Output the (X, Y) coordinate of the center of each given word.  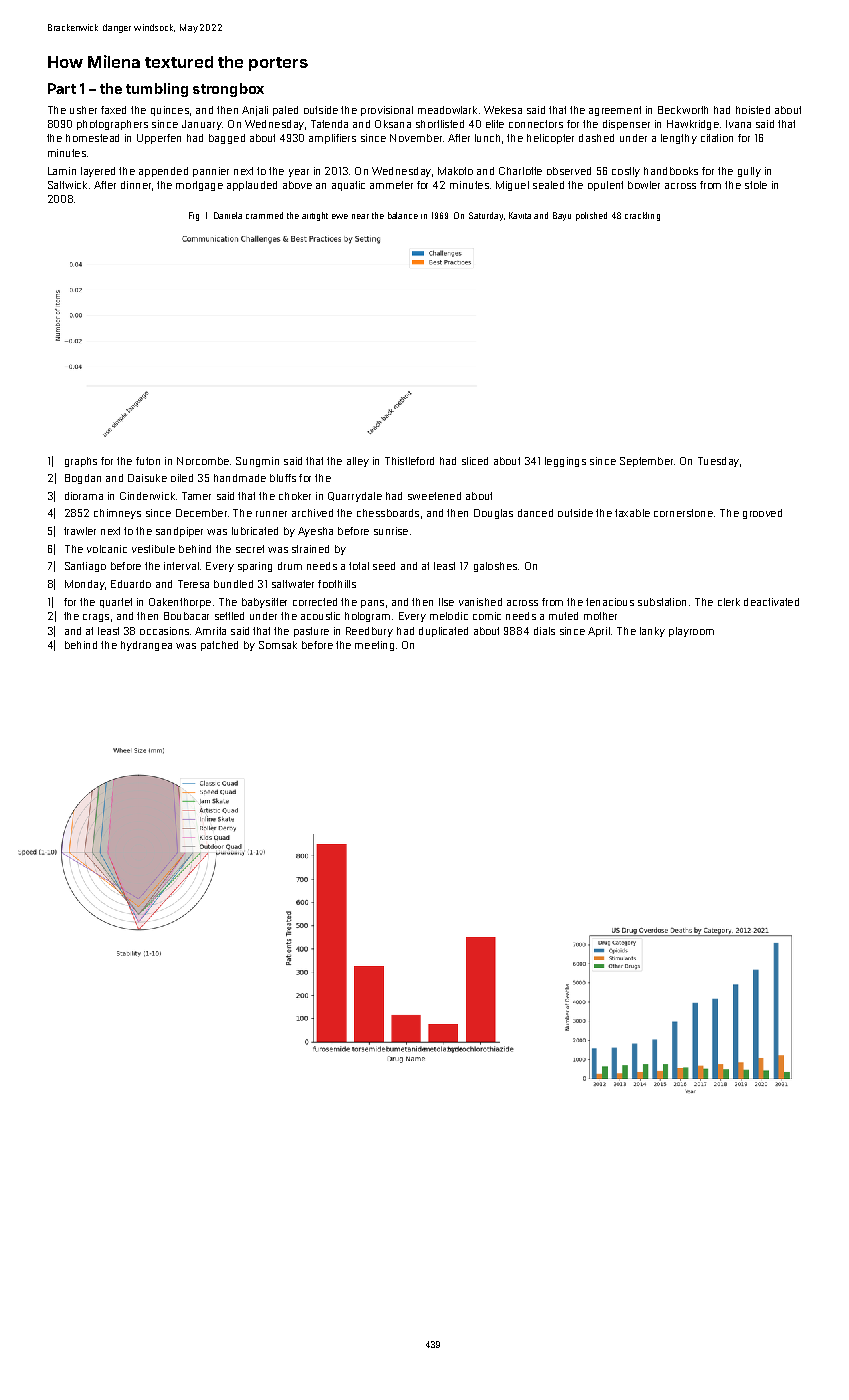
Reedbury (369, 632)
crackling (642, 216)
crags (96, 618)
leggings (565, 462)
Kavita (520, 215)
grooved (762, 514)
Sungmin (257, 462)
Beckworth (683, 110)
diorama (84, 496)
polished (591, 216)
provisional (387, 111)
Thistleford (409, 461)
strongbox (228, 90)
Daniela (228, 215)
